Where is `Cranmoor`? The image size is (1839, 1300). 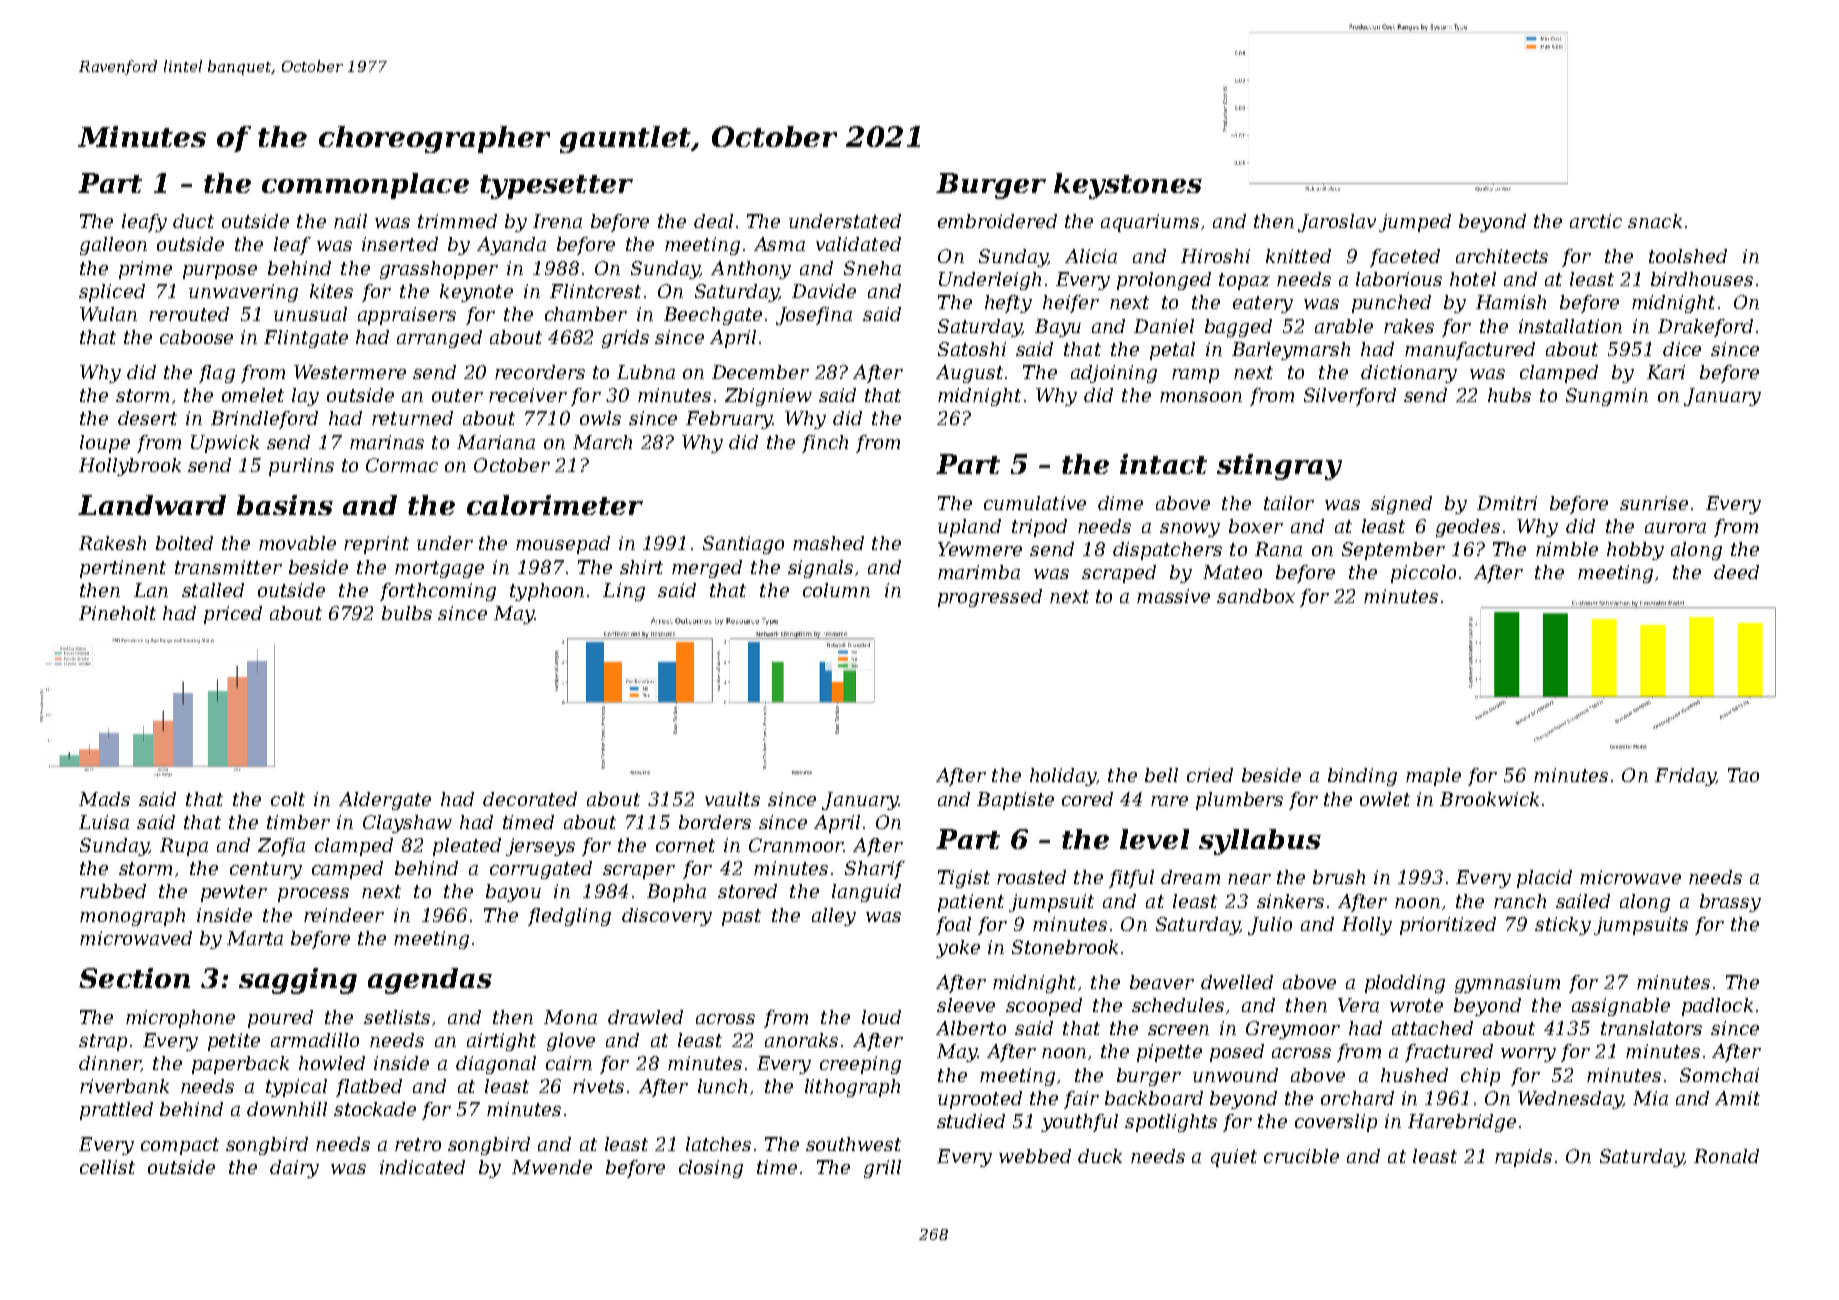 Cranmoor is located at coordinates (796, 845).
